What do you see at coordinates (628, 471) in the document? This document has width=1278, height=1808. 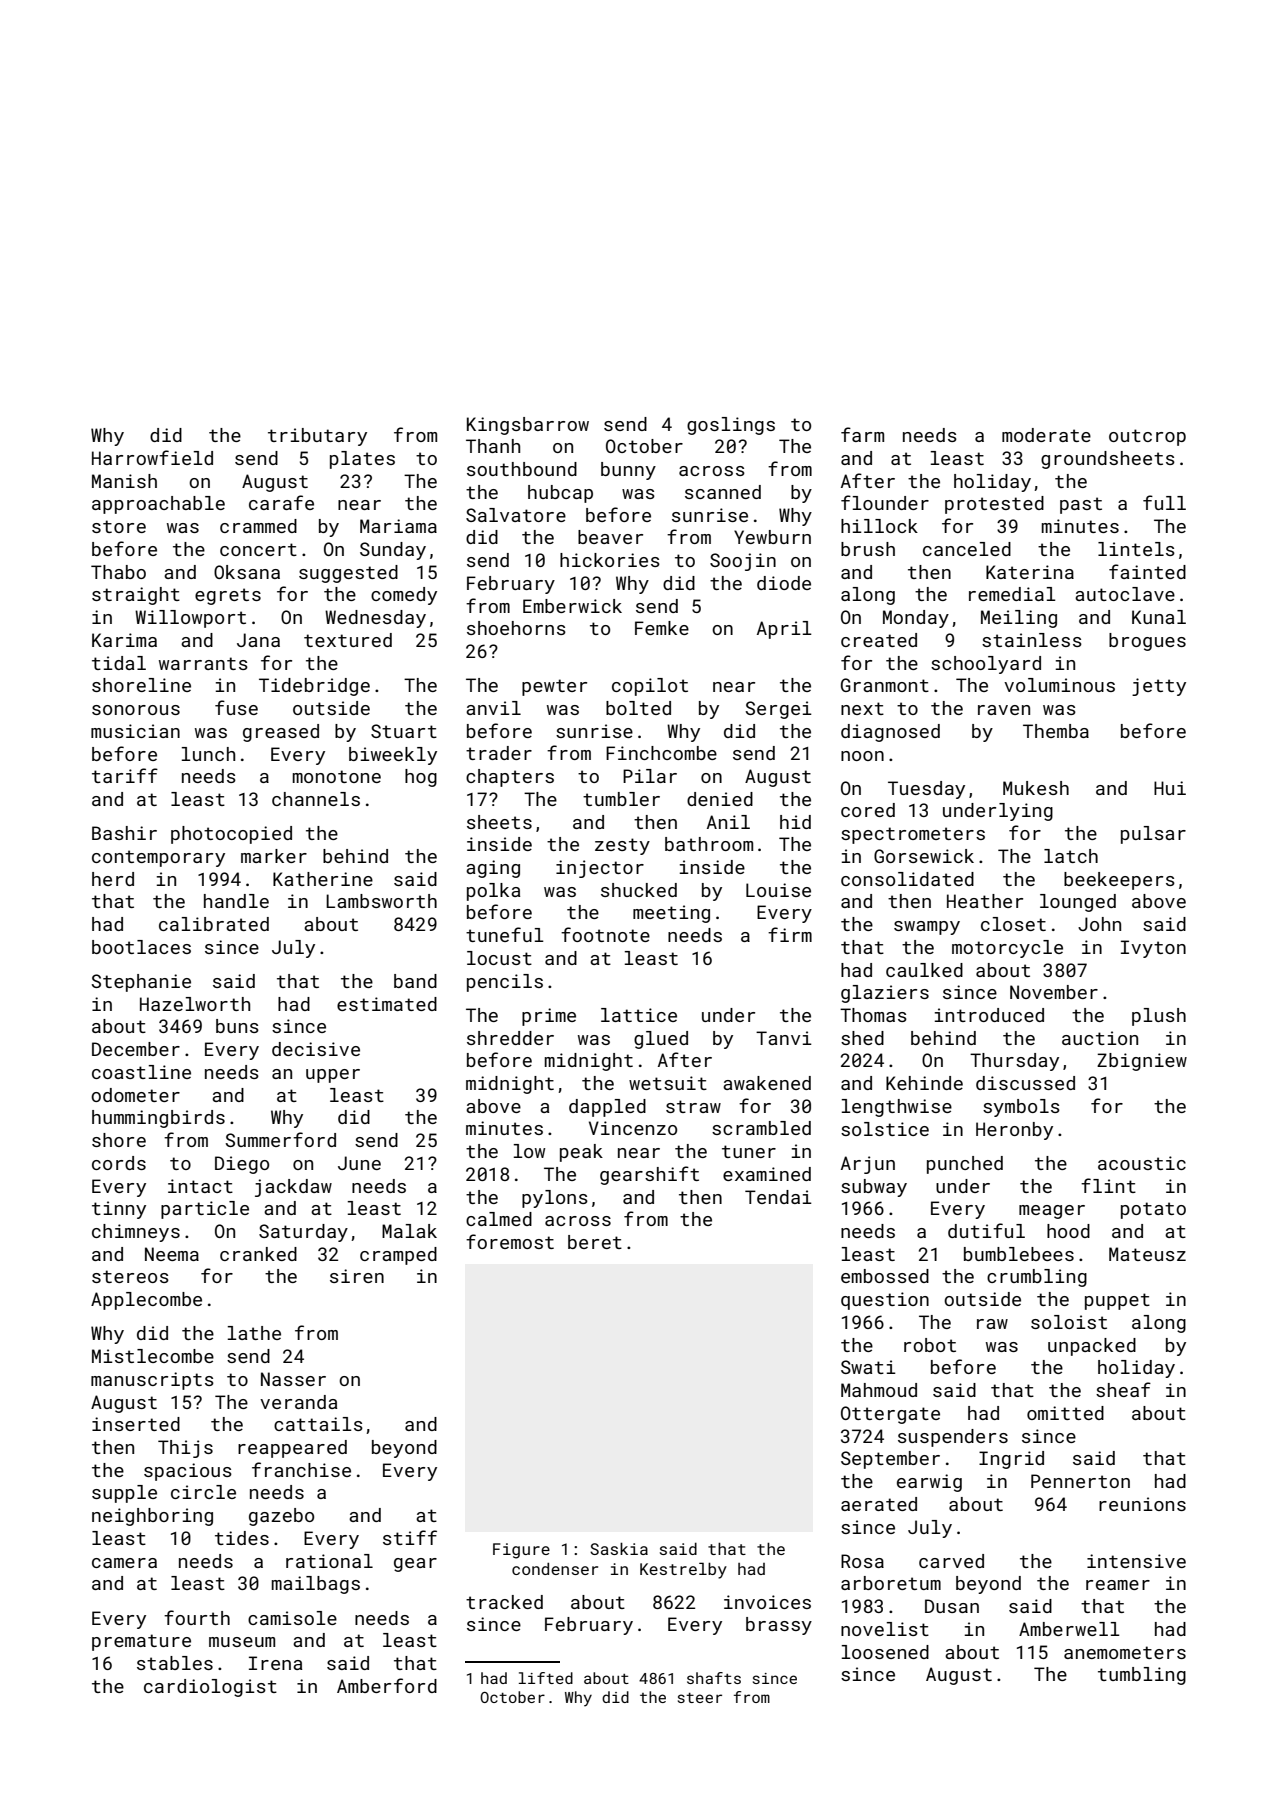 I see `bunny` at bounding box center [628, 471].
